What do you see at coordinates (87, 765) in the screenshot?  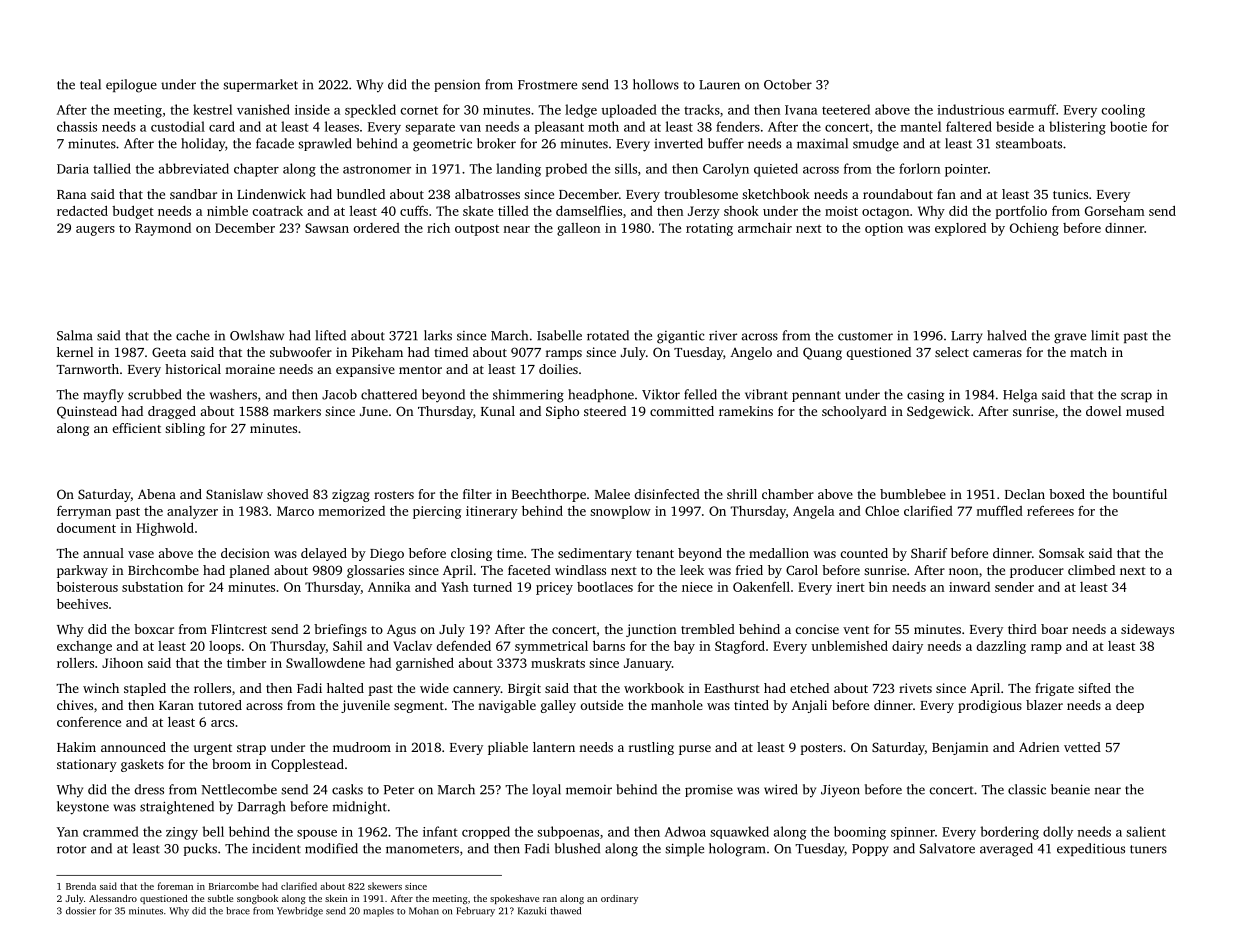 I see `stationary` at bounding box center [87, 765].
